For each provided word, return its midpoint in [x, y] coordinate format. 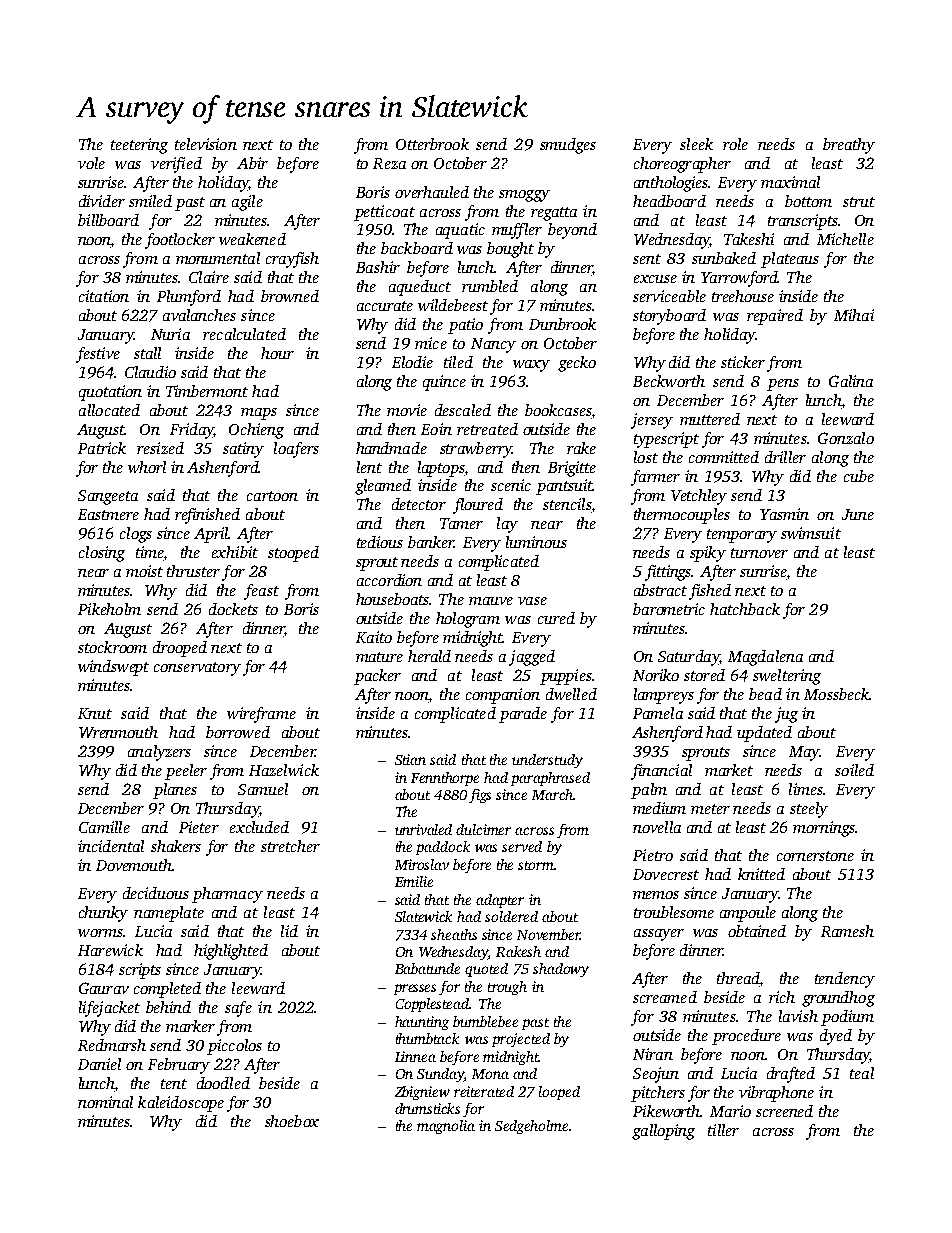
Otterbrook [432, 144]
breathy [849, 146]
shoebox [292, 1121]
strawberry [476, 450]
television [206, 144]
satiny [243, 450]
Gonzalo [846, 438]
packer [377, 677]
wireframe [261, 715]
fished [710, 592]
